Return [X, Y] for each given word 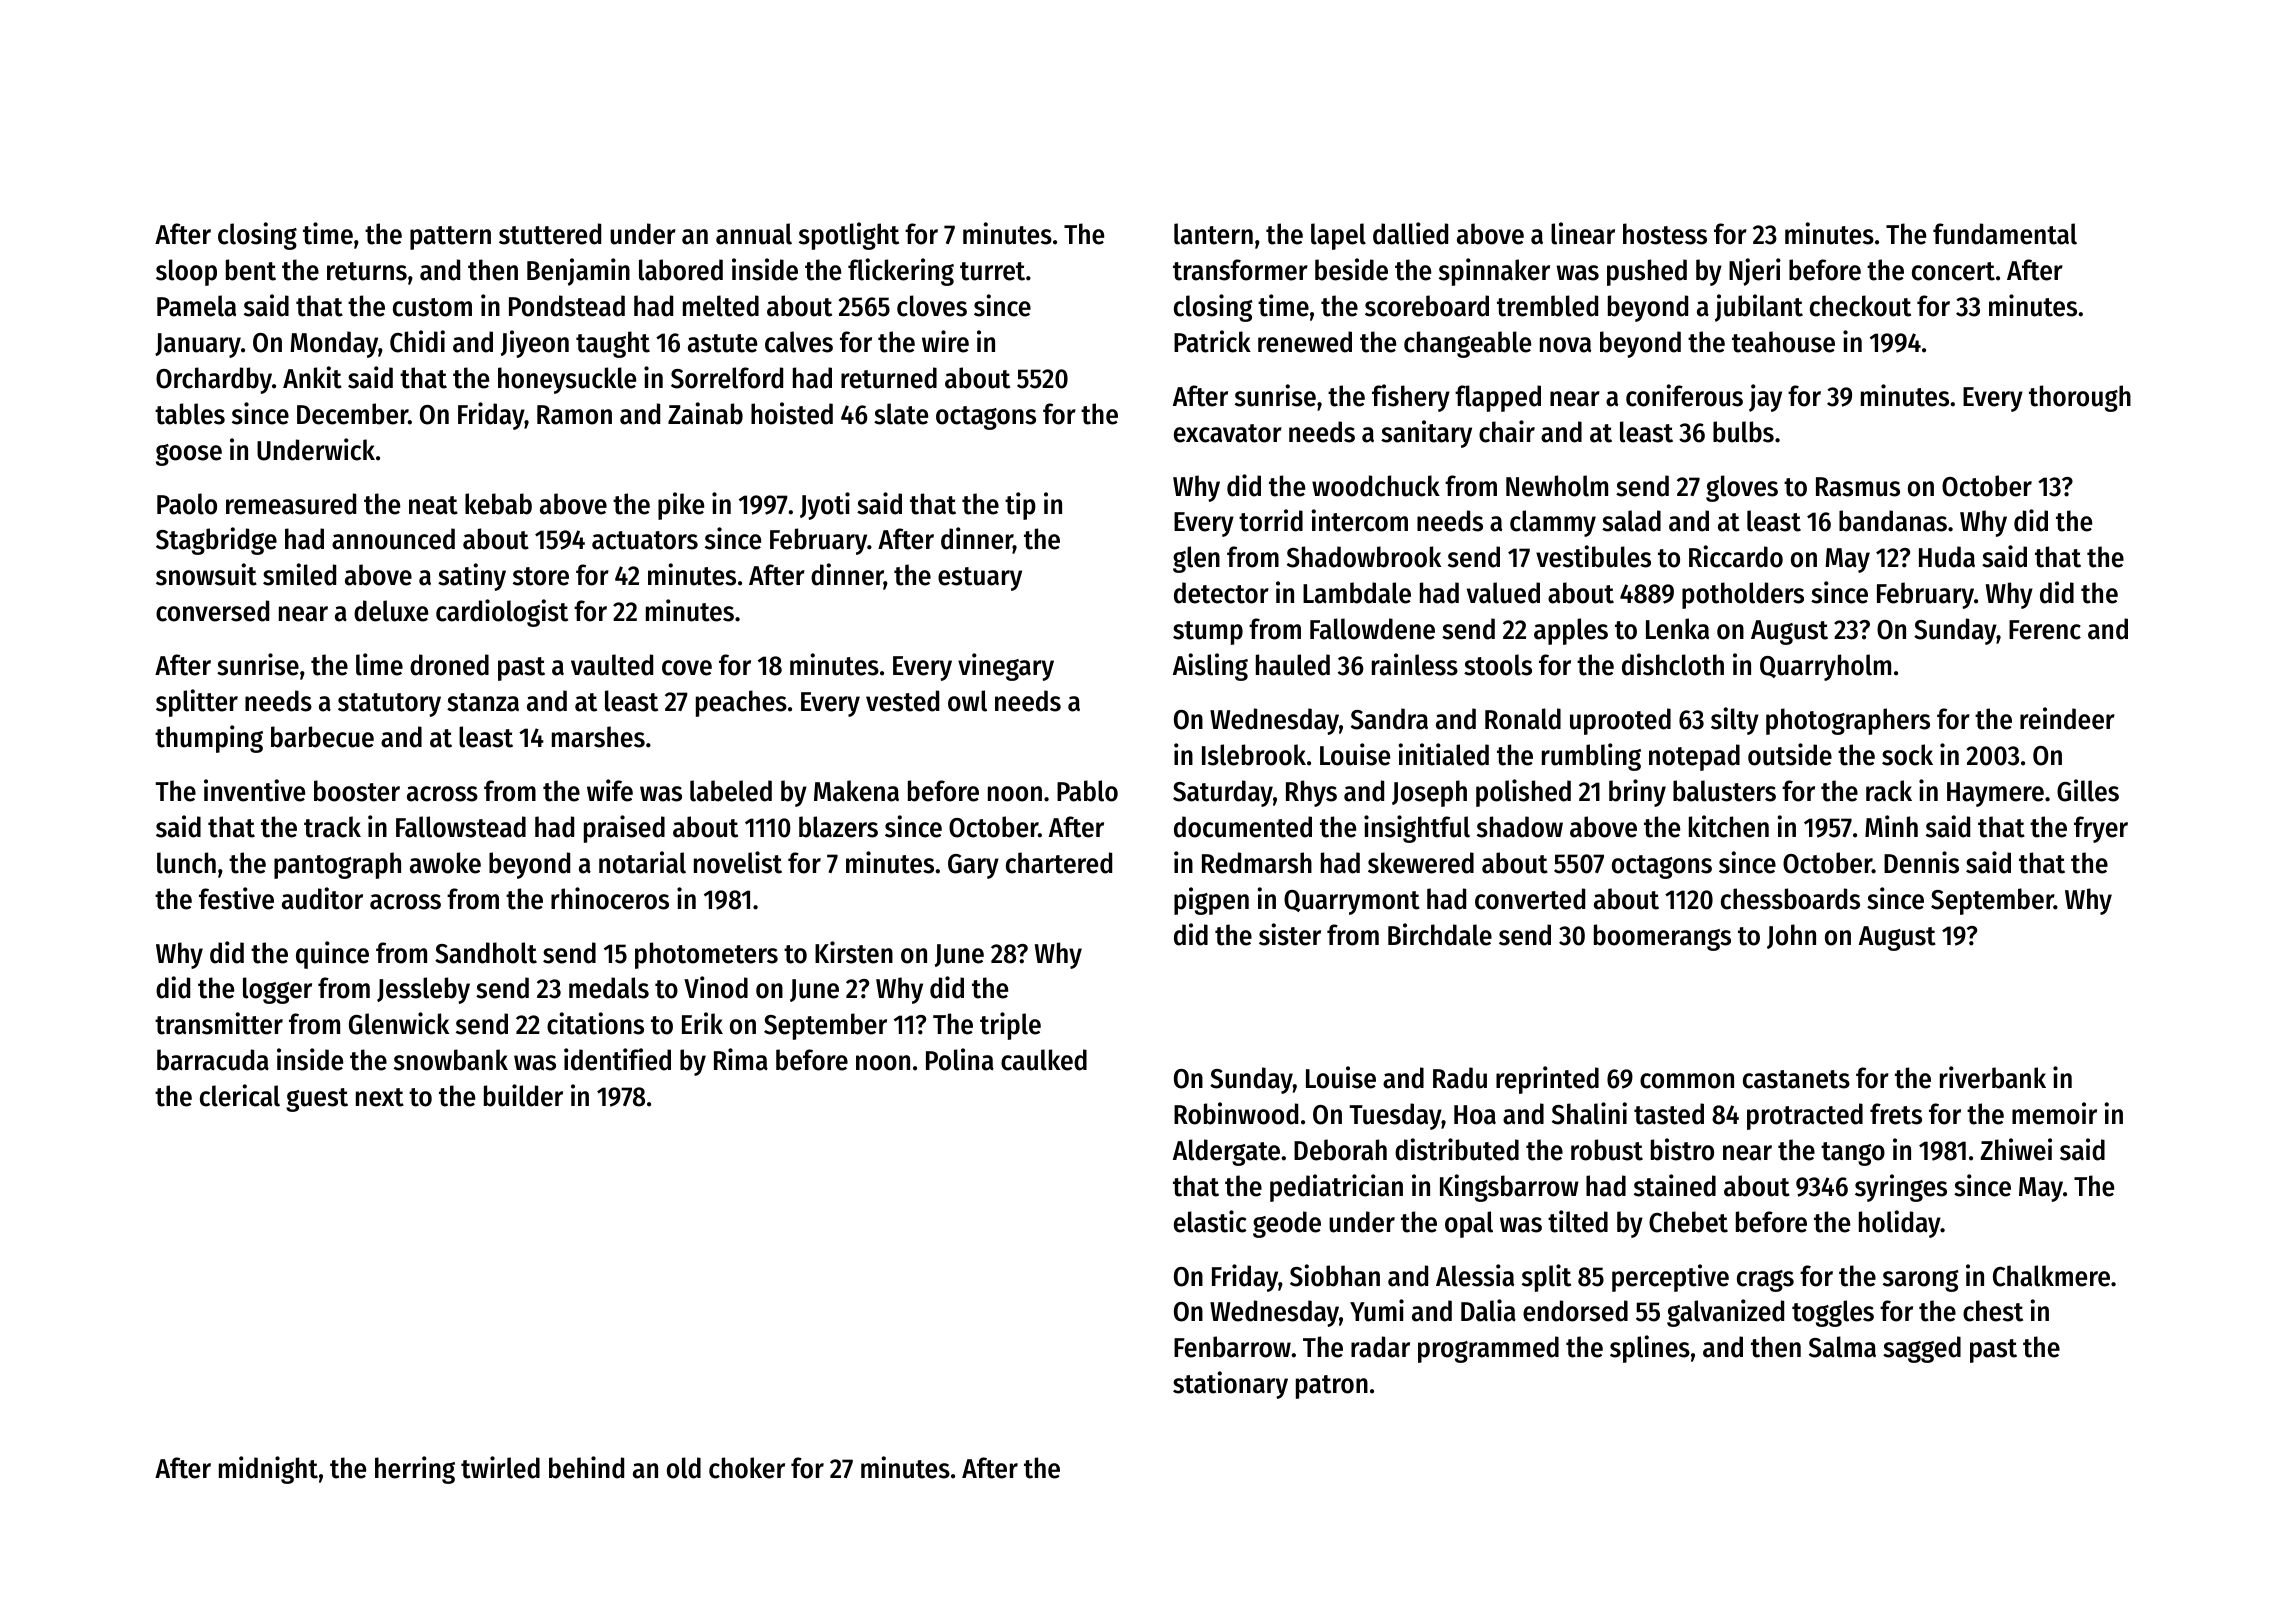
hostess [1665, 234]
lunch [186, 863]
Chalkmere [2051, 1276]
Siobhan [1335, 1275]
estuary [980, 579]
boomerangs [1662, 937]
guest [317, 1100]
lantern [1213, 234]
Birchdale [1440, 934]
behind [586, 1467]
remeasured [291, 504]
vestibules [1593, 556]
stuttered [550, 234]
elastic [1210, 1221]
